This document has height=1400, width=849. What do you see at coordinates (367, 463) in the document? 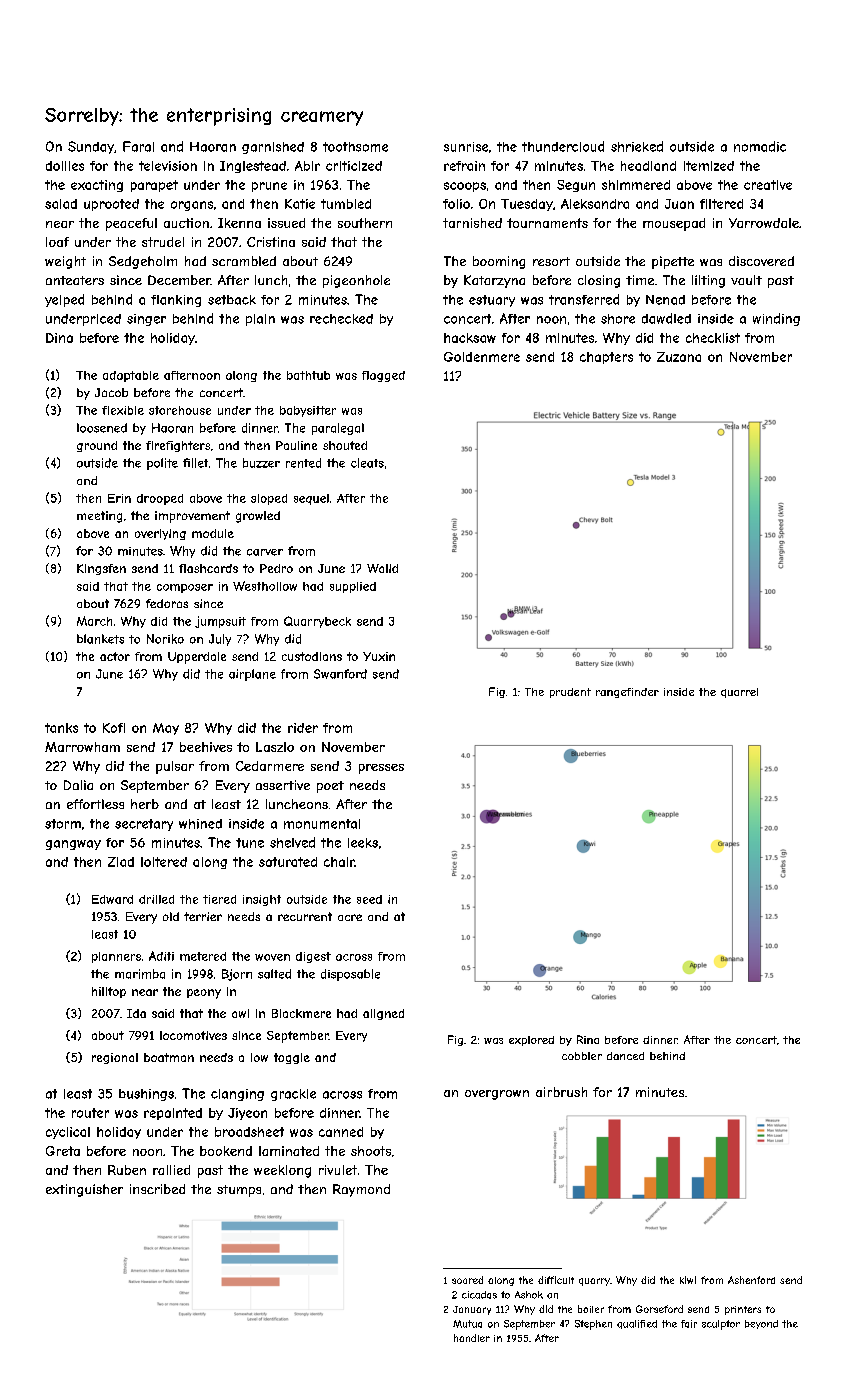
I see `cleats` at bounding box center [367, 463].
